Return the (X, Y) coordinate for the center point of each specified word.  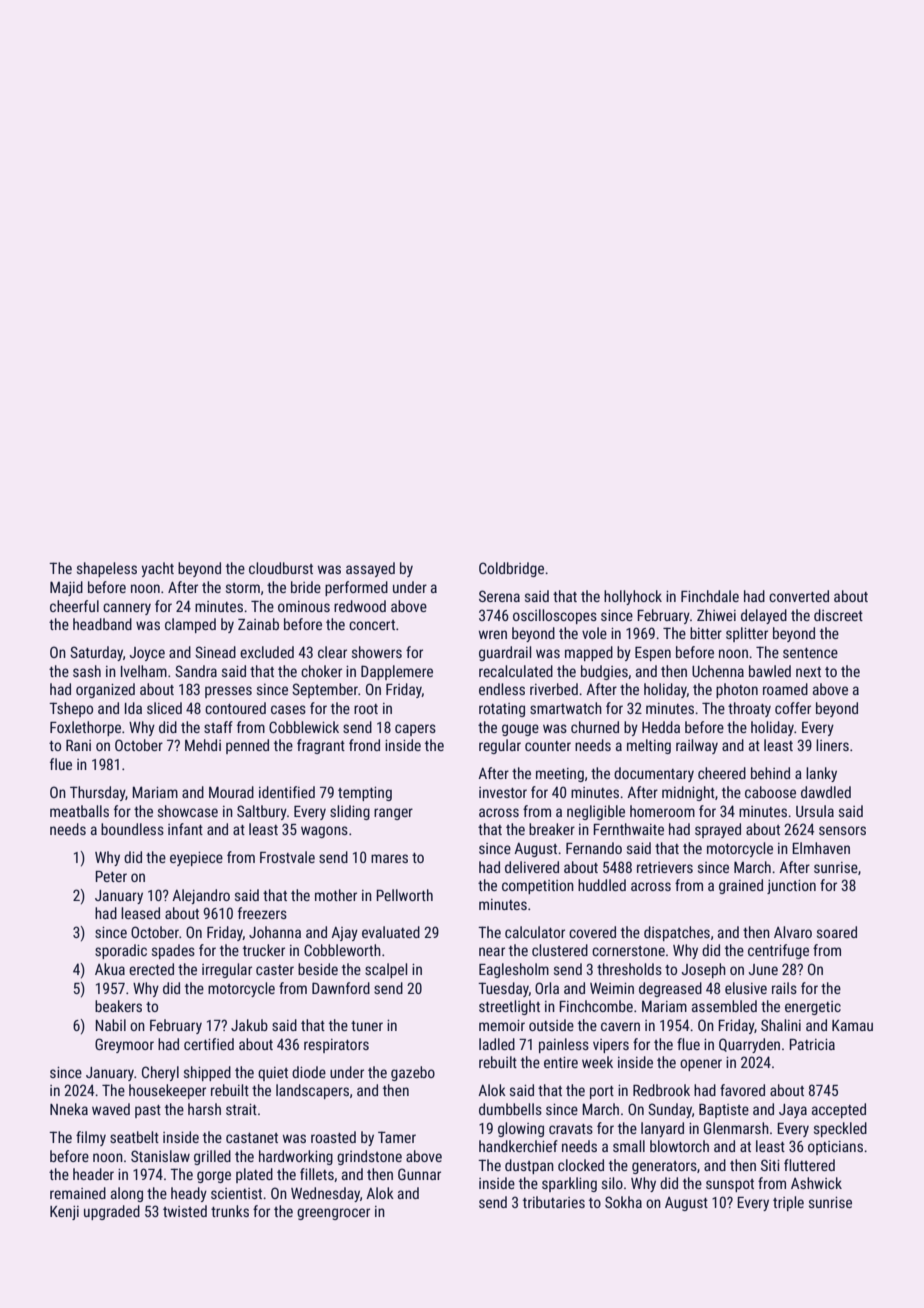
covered (592, 932)
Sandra (196, 671)
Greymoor (124, 1045)
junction (791, 887)
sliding (350, 812)
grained (741, 886)
